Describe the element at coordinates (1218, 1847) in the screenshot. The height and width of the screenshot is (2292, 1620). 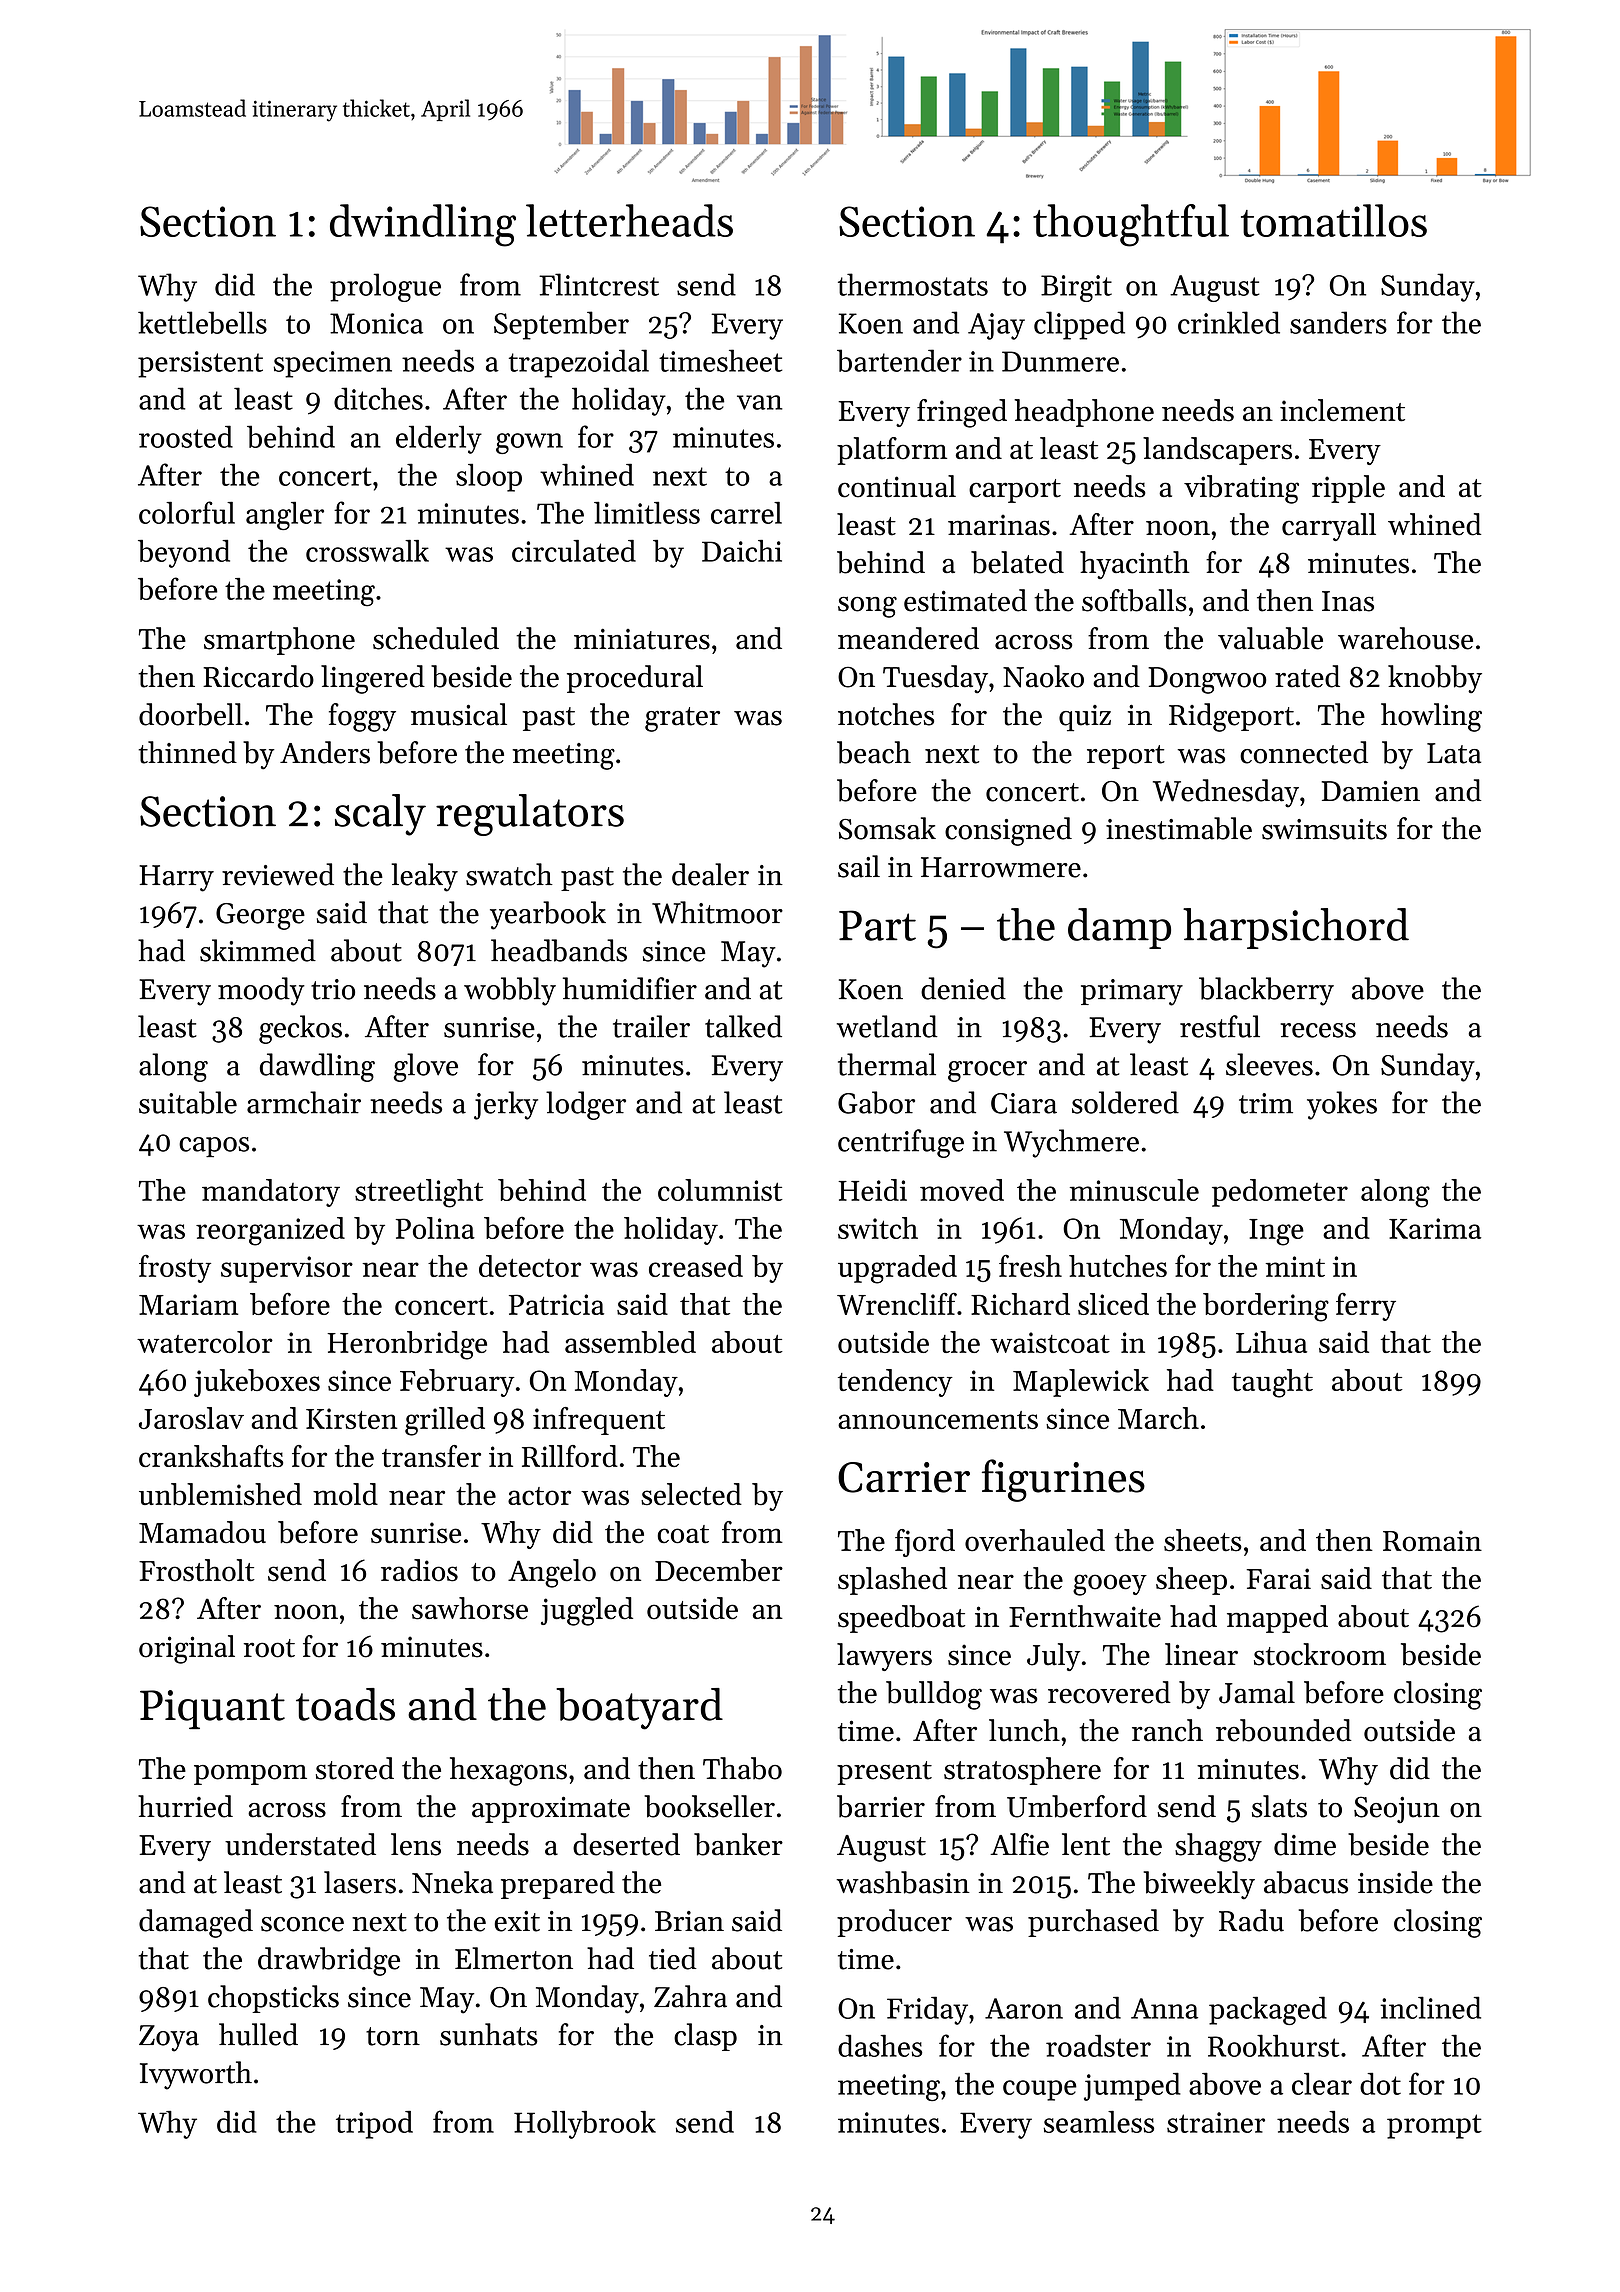
I see `shaggy` at that location.
